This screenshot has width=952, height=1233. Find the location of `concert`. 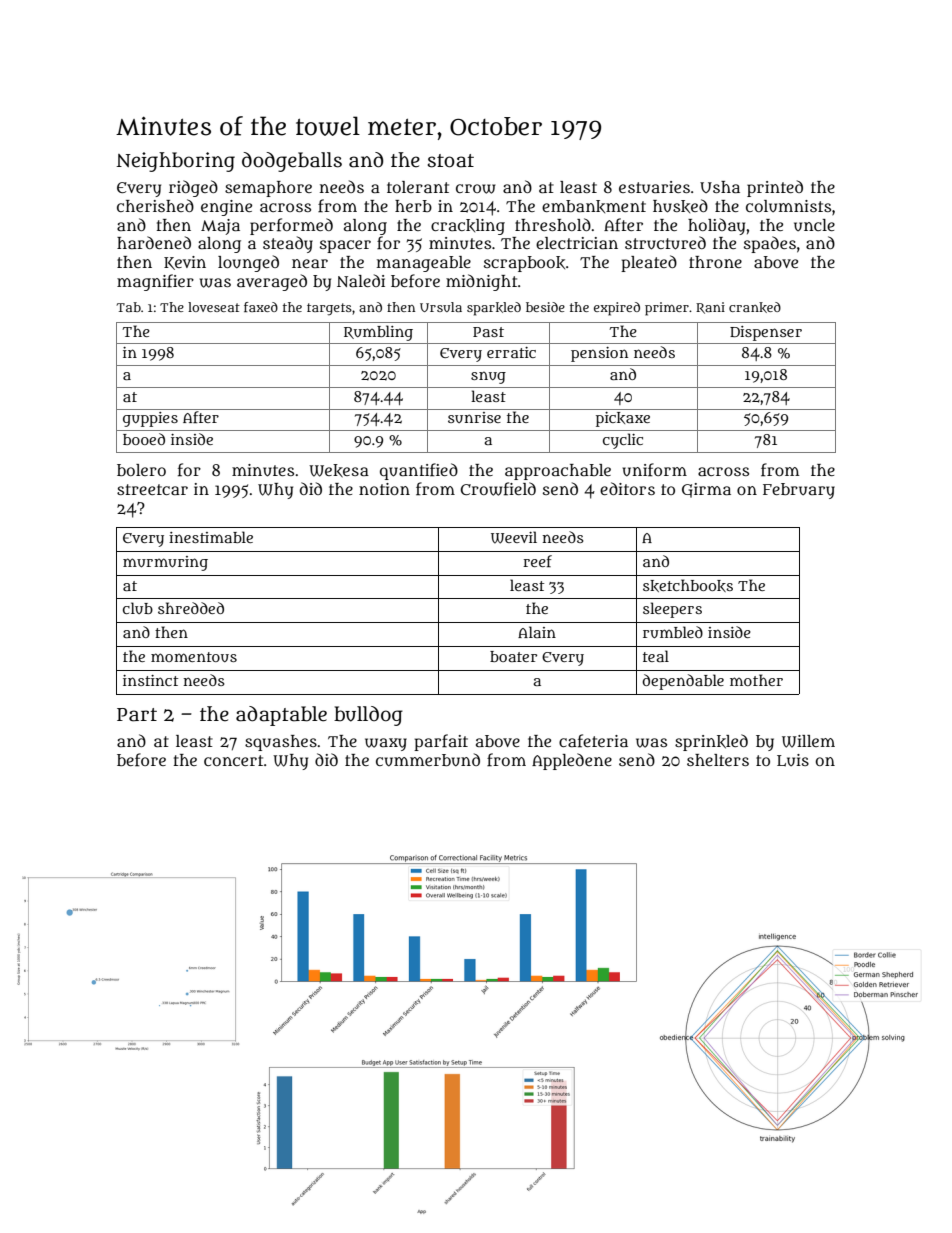

concert is located at coordinates (233, 760).
